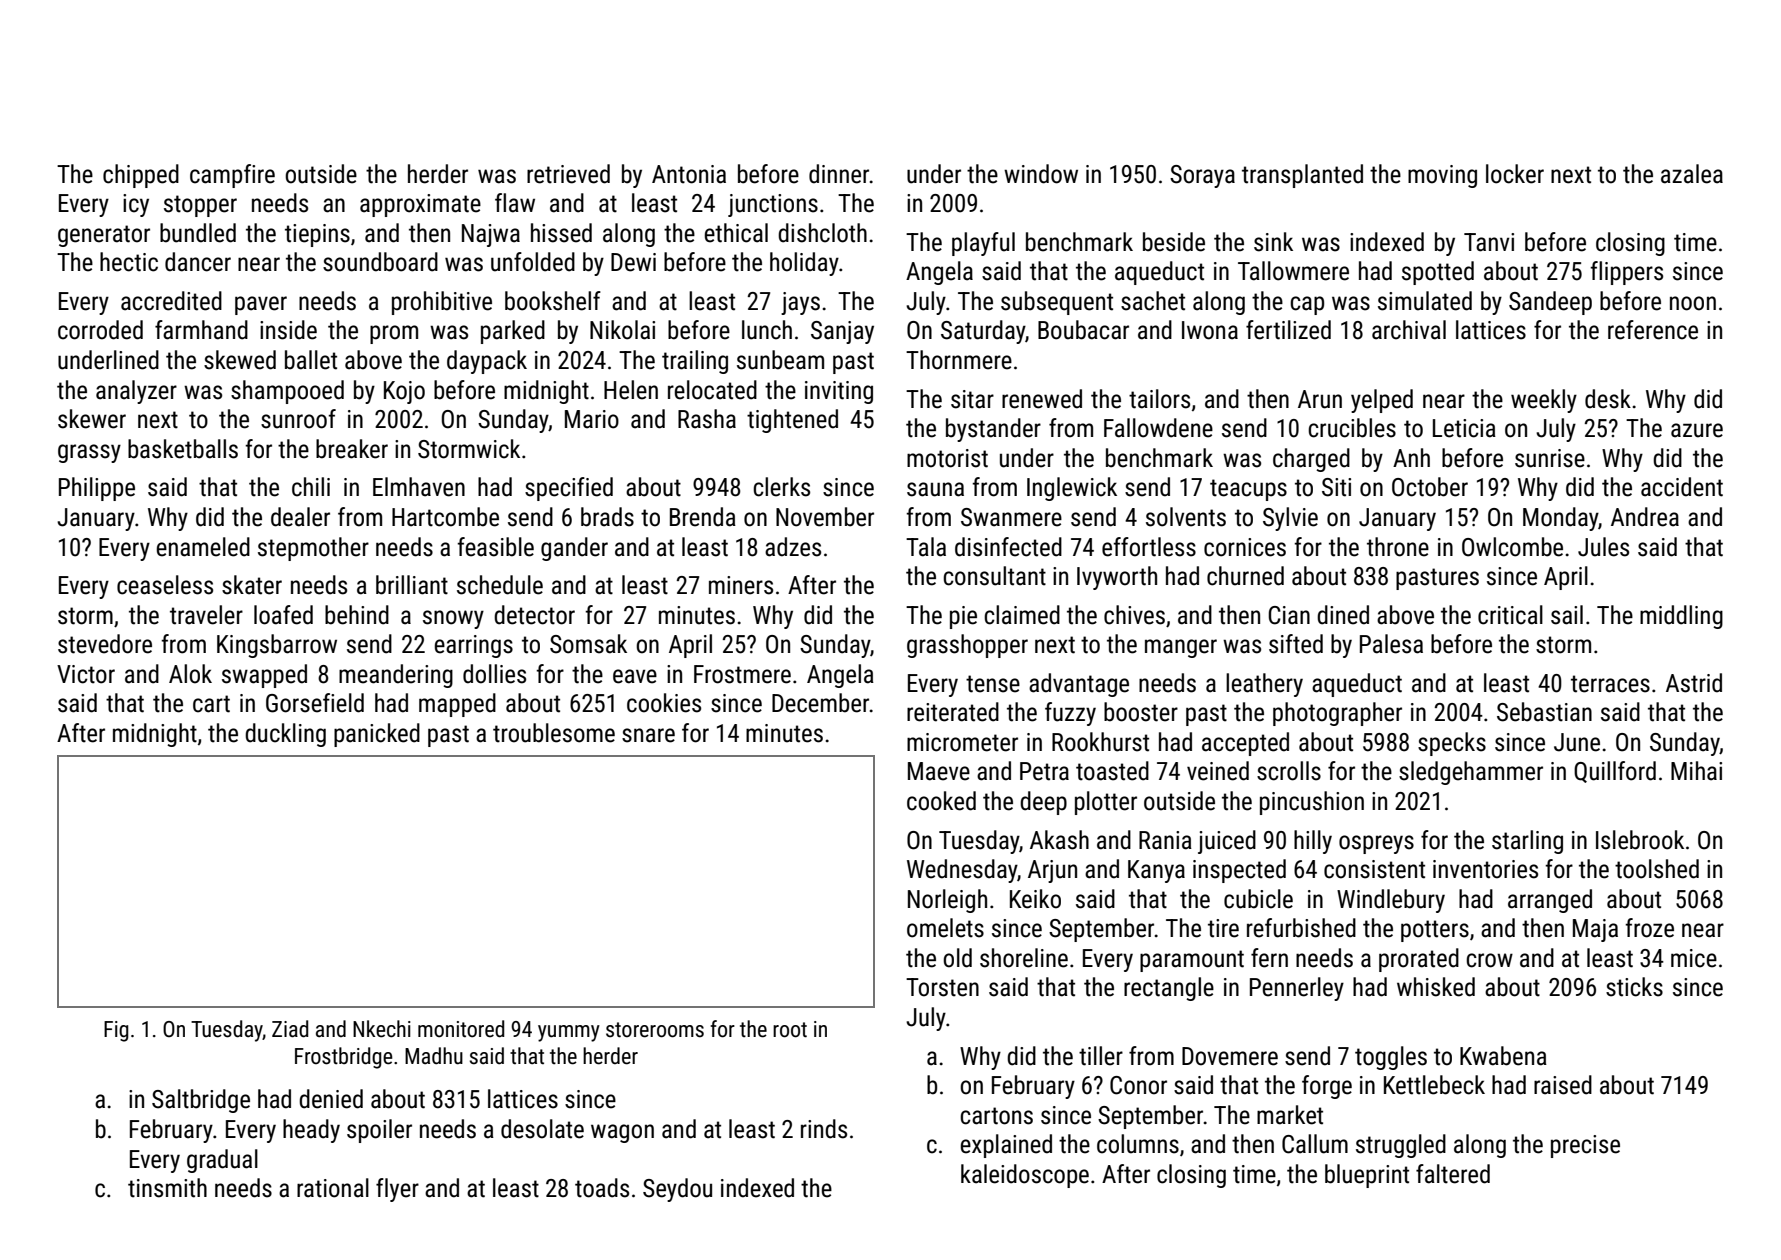 This page has height=1260, width=1781. What do you see at coordinates (1367, 1176) in the page?
I see `blueprint` at bounding box center [1367, 1176].
